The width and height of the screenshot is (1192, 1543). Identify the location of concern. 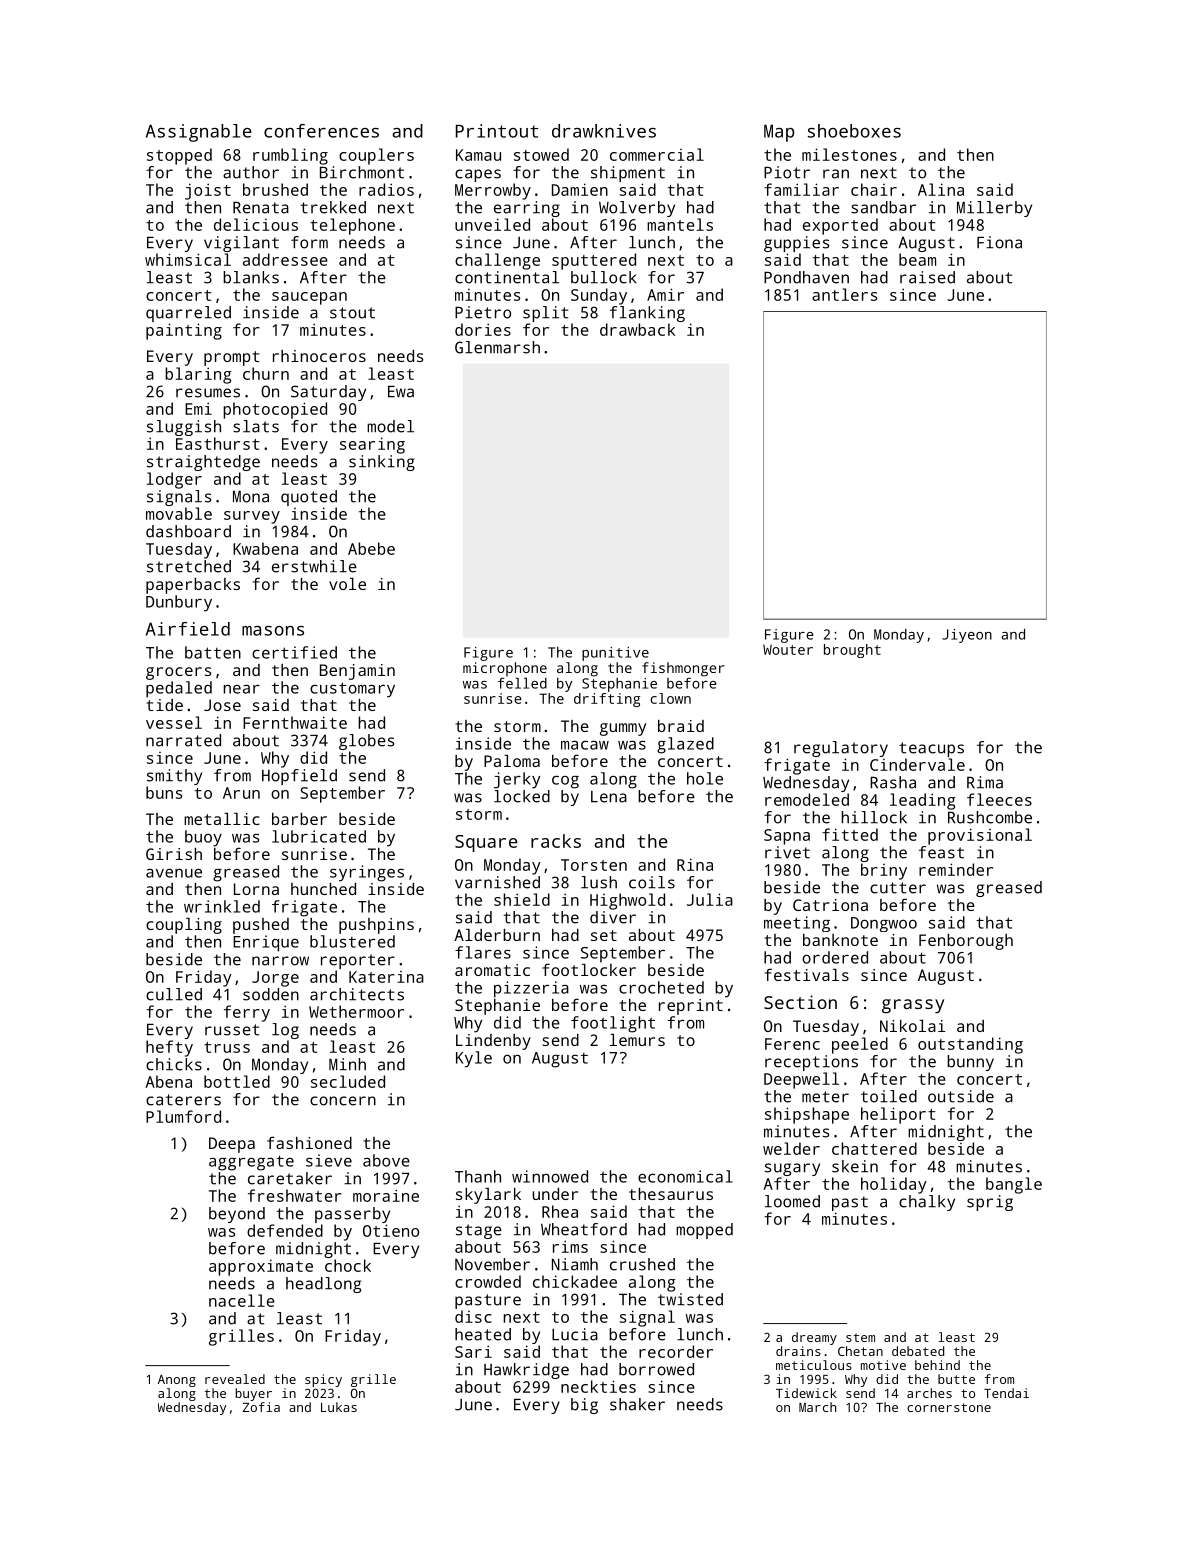
(343, 1101).
